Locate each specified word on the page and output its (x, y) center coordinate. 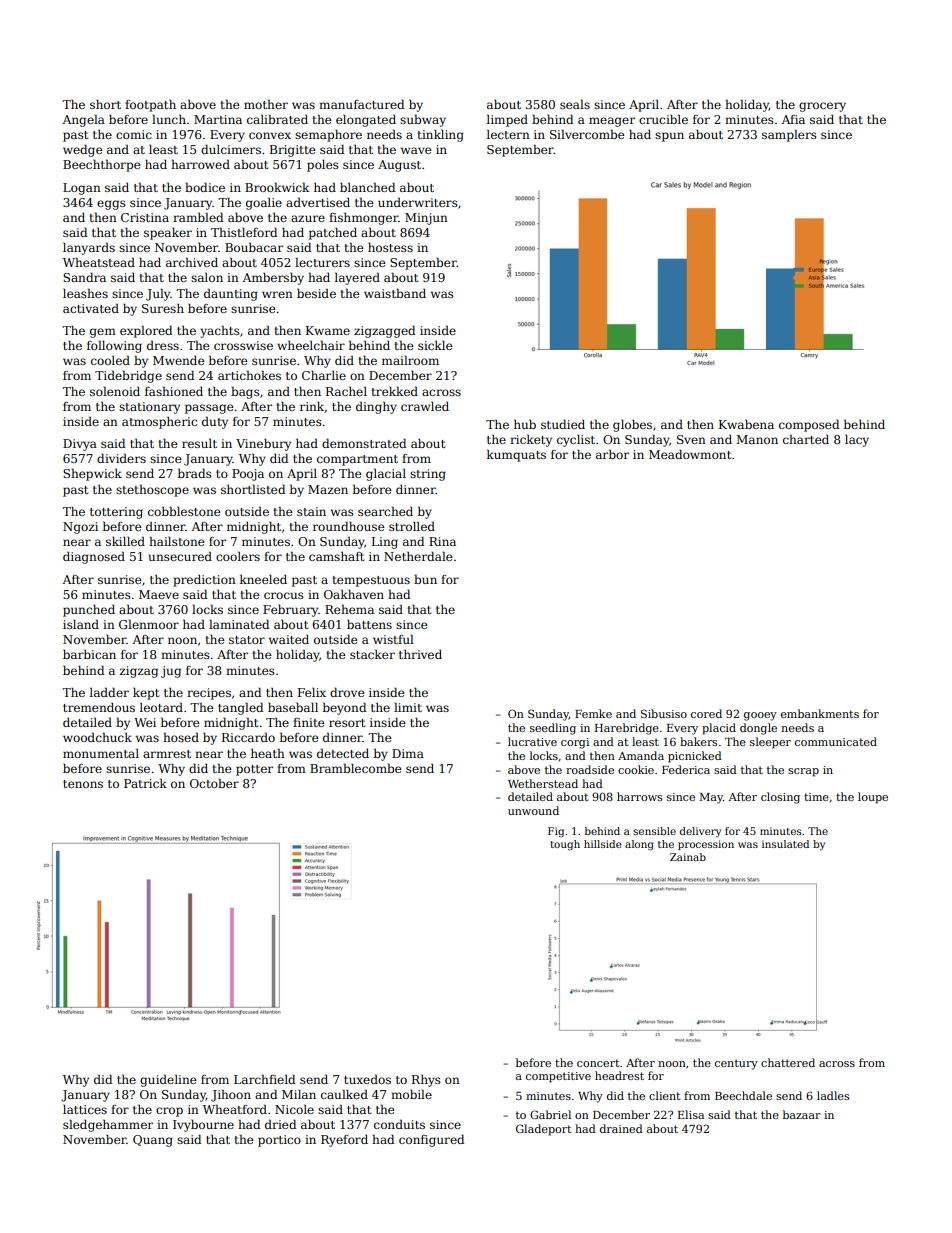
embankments (820, 713)
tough (565, 845)
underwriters (418, 202)
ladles (833, 1095)
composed (809, 425)
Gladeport (543, 1130)
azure (308, 218)
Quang (153, 1141)
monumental (101, 753)
